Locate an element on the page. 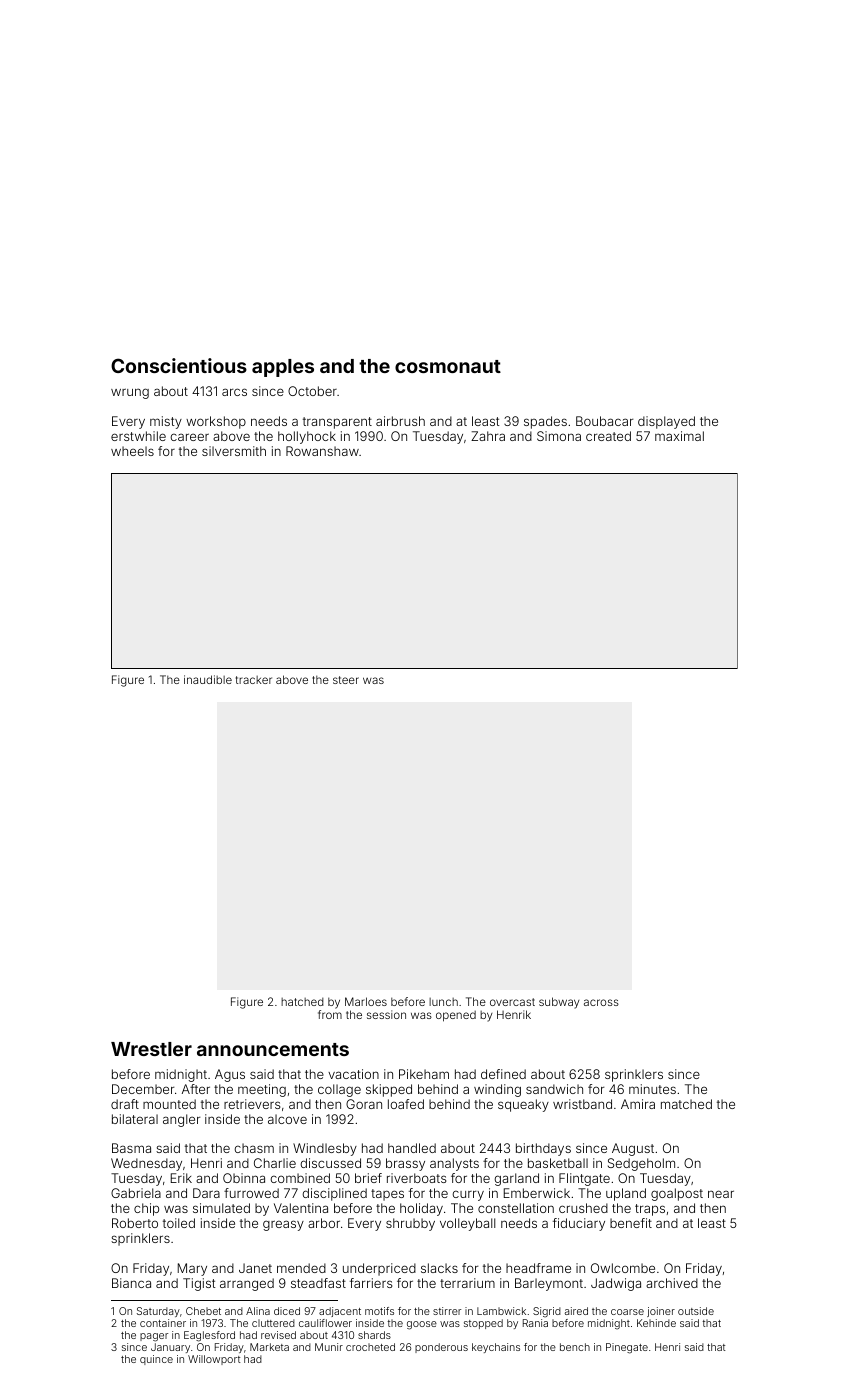  Boubacar is located at coordinates (604, 421).
